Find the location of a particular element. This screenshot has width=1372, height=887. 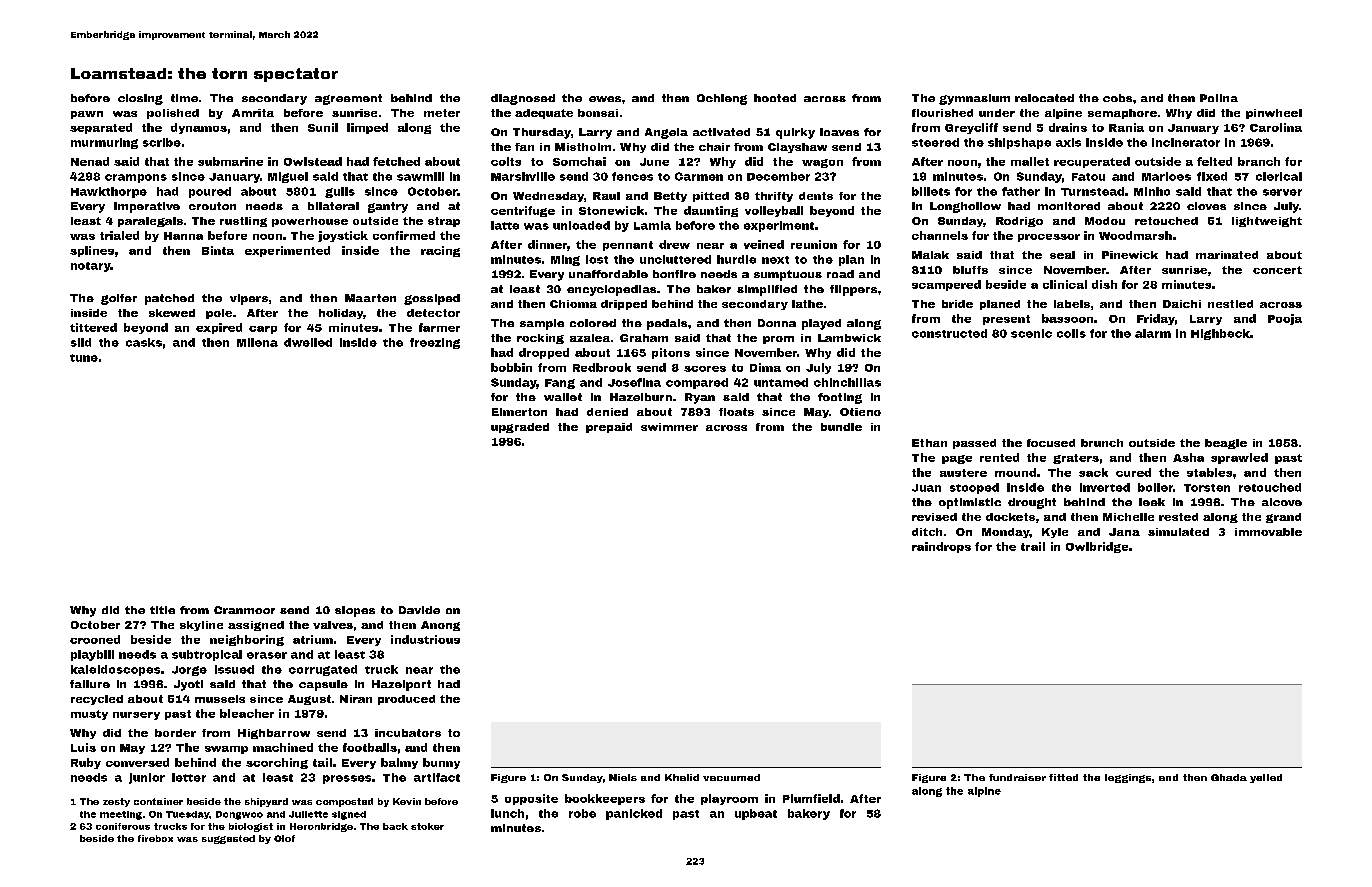

title is located at coordinates (162, 610).
